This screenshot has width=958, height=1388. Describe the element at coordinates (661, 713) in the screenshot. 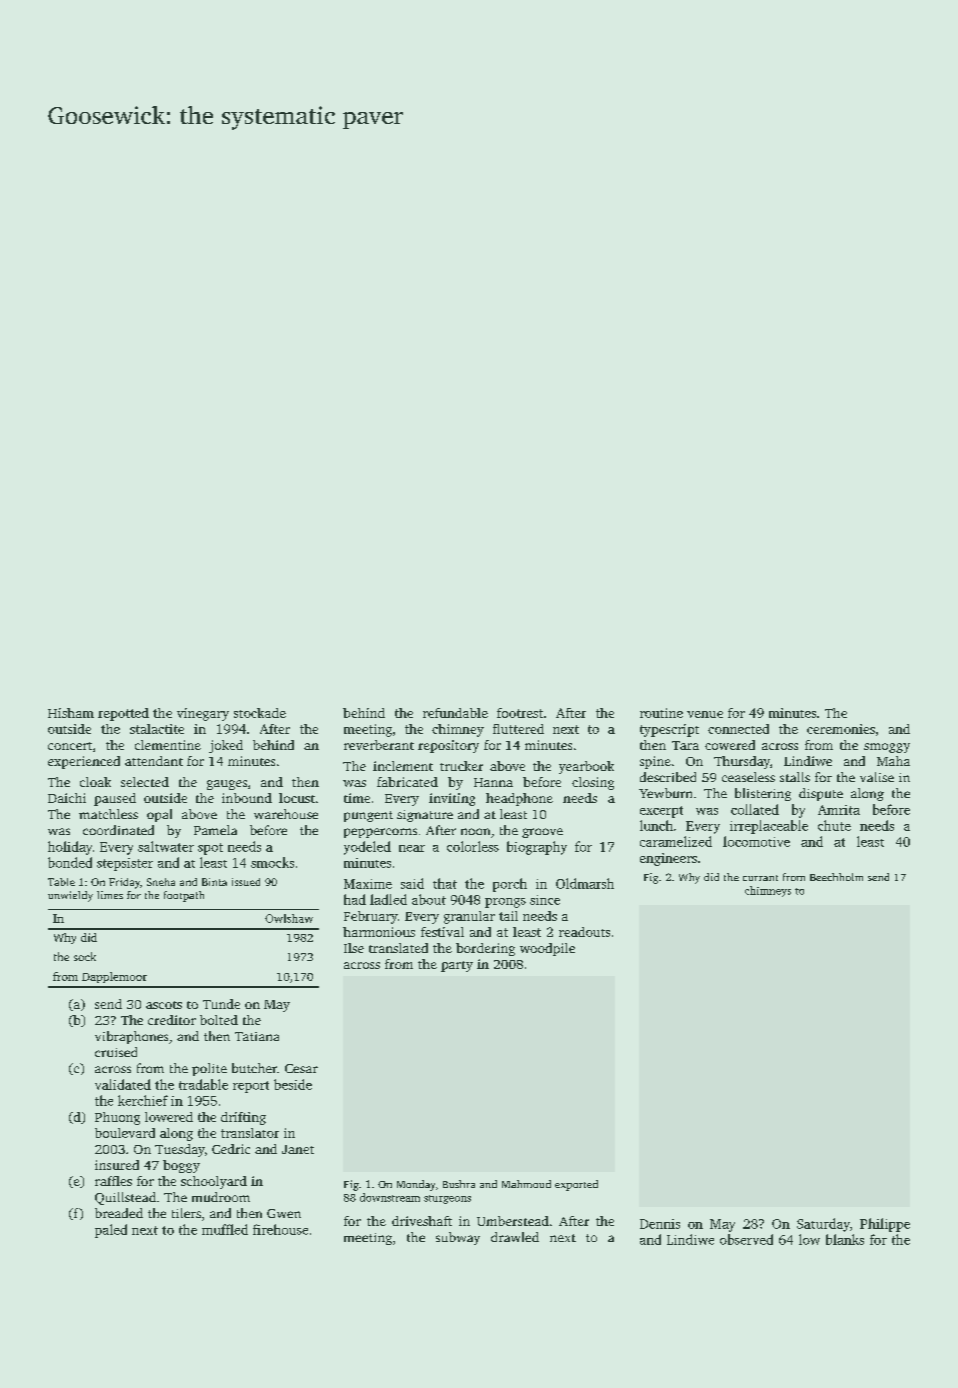

I see `routine` at that location.
